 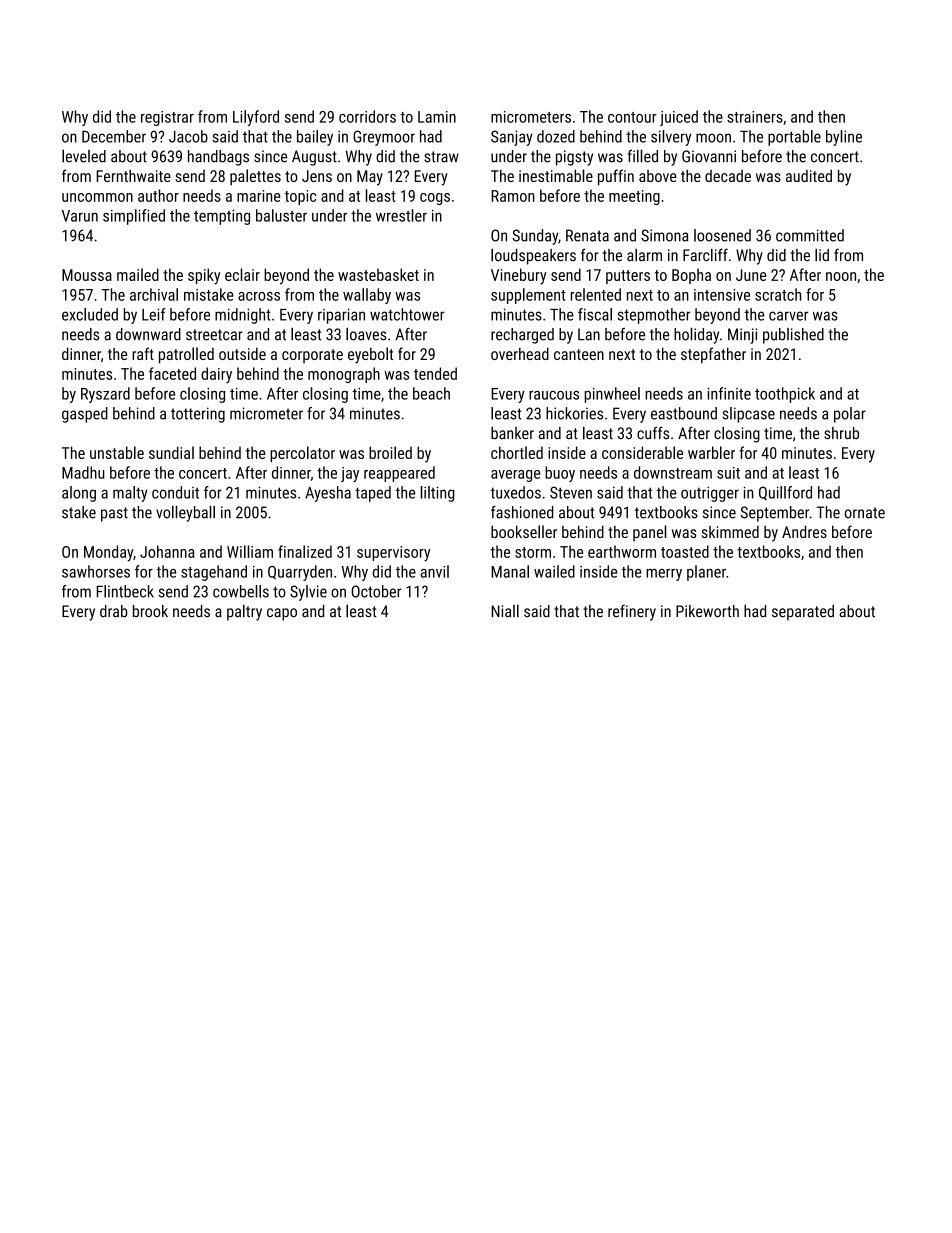 What do you see at coordinates (300, 573) in the screenshot?
I see `Quarryden` at bounding box center [300, 573].
